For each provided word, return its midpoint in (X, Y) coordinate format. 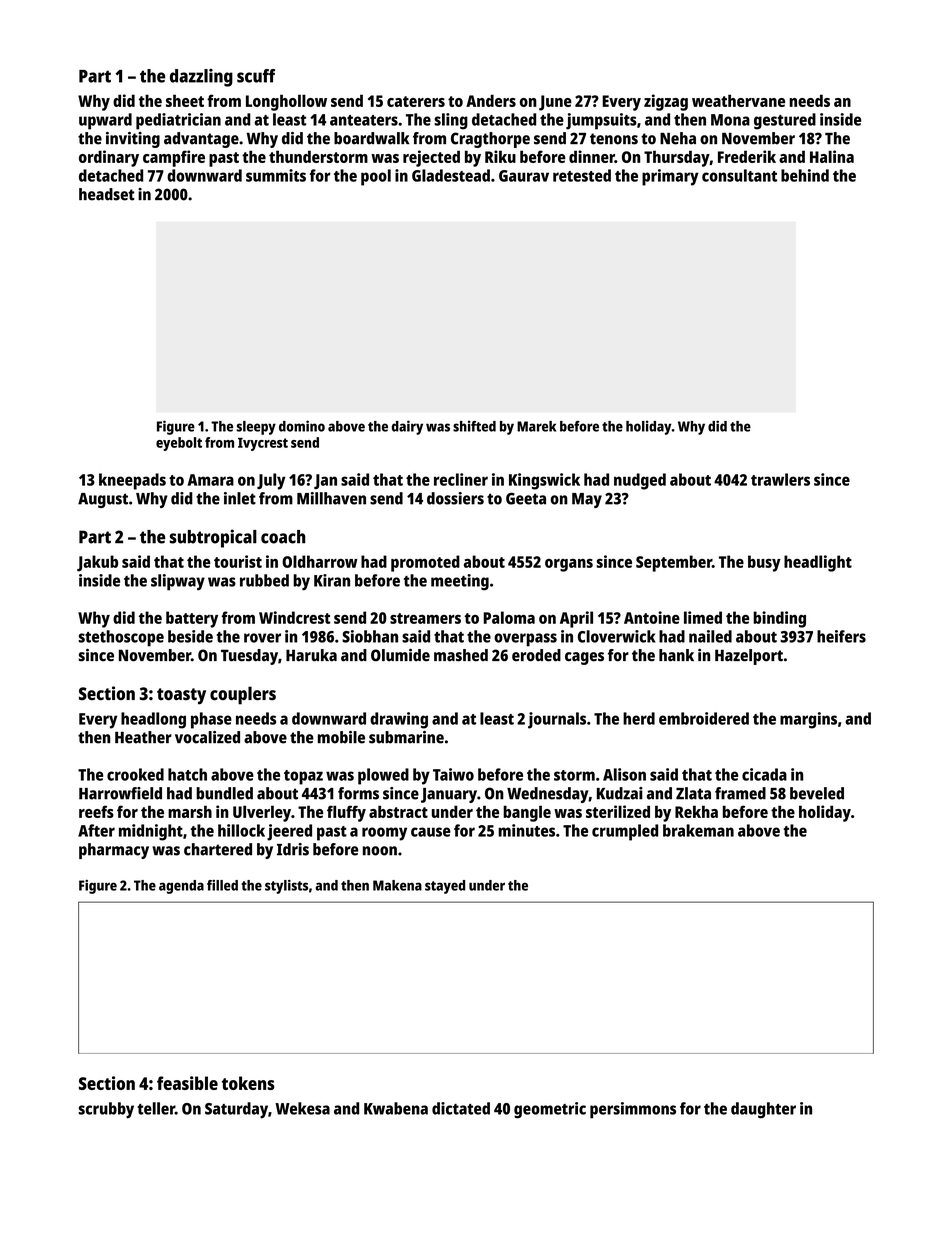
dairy (407, 427)
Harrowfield (120, 793)
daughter (763, 1110)
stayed (445, 887)
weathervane (738, 100)
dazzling (201, 78)
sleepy (256, 428)
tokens (248, 1083)
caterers (416, 101)
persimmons (633, 1110)
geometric (550, 1110)
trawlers (780, 479)
